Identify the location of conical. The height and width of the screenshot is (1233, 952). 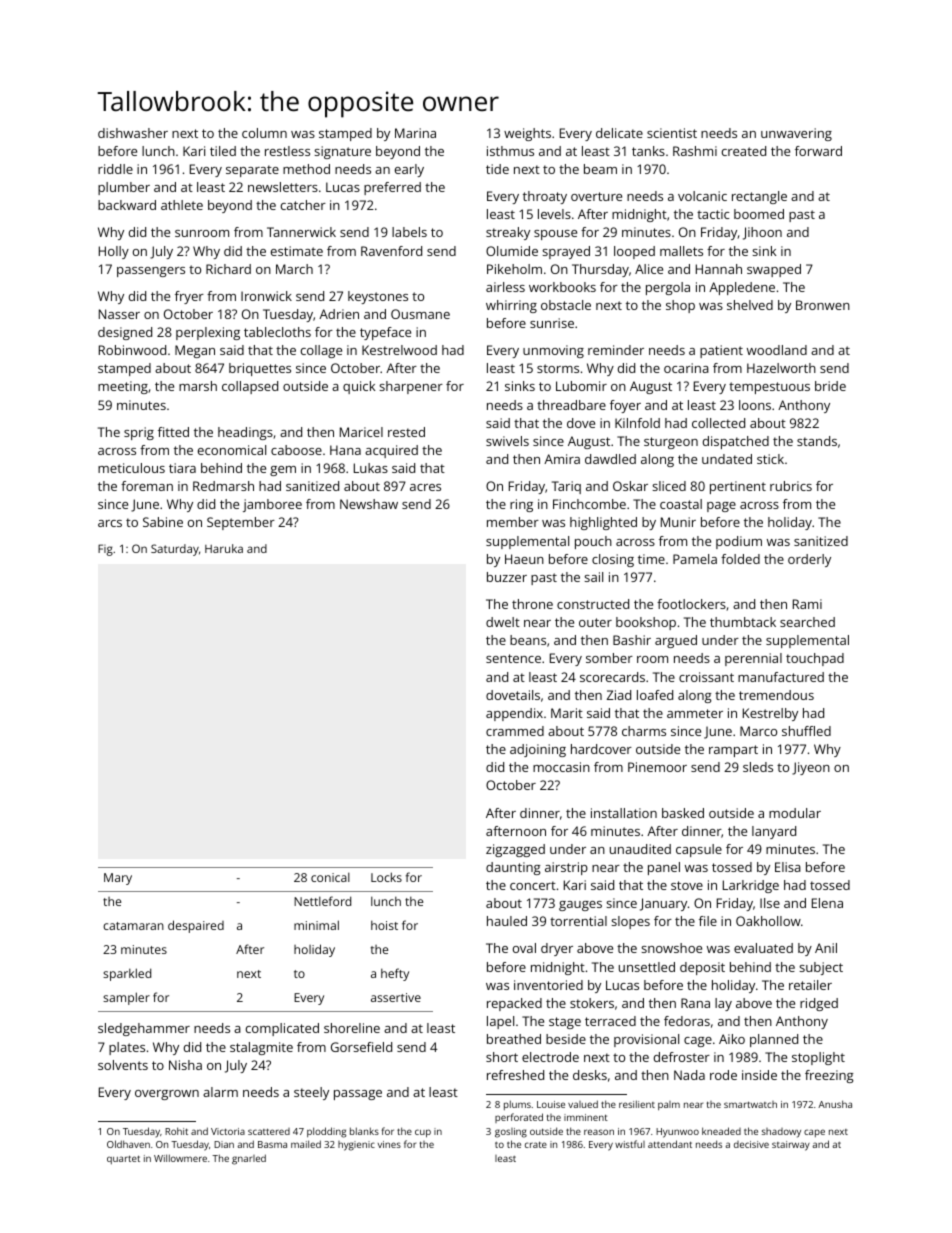
(330, 877).
